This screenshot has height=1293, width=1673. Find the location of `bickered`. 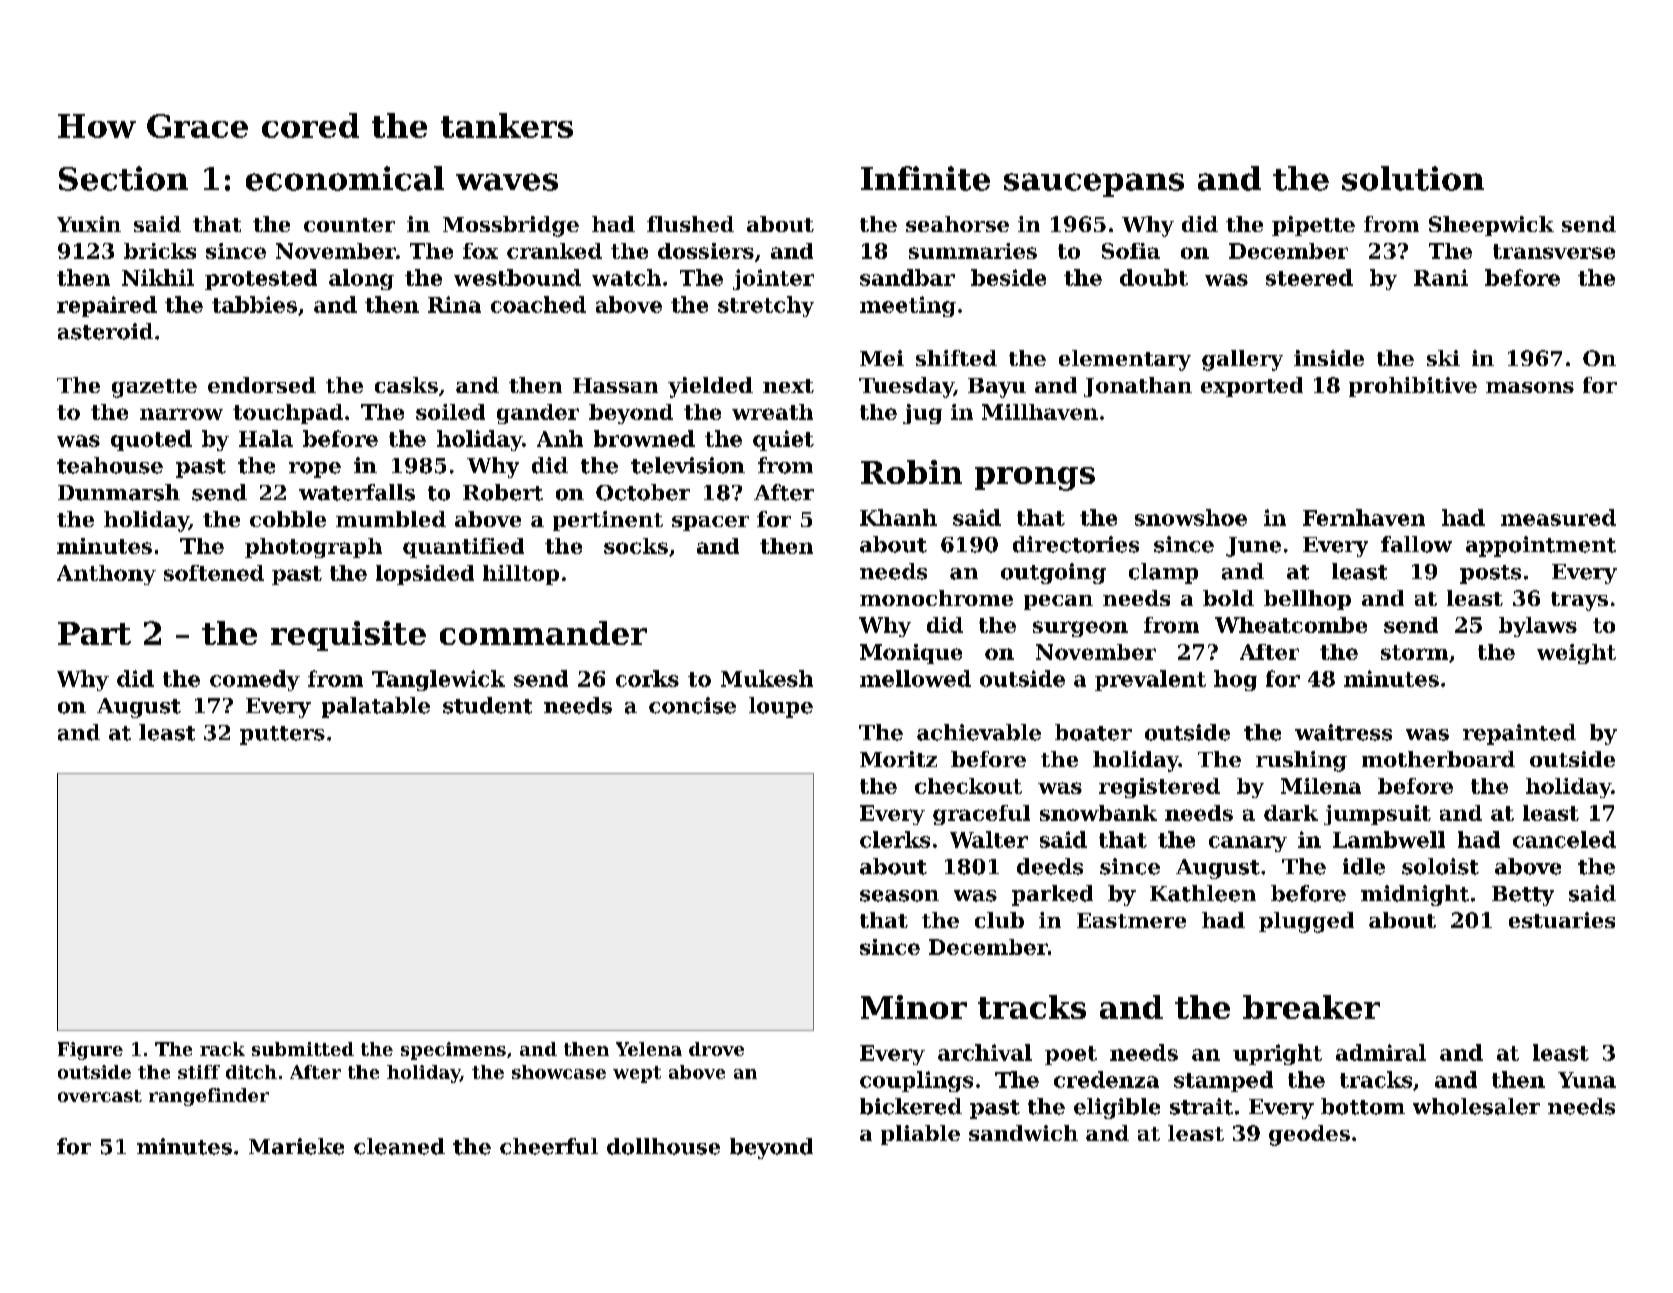

bickered is located at coordinates (911, 1106).
